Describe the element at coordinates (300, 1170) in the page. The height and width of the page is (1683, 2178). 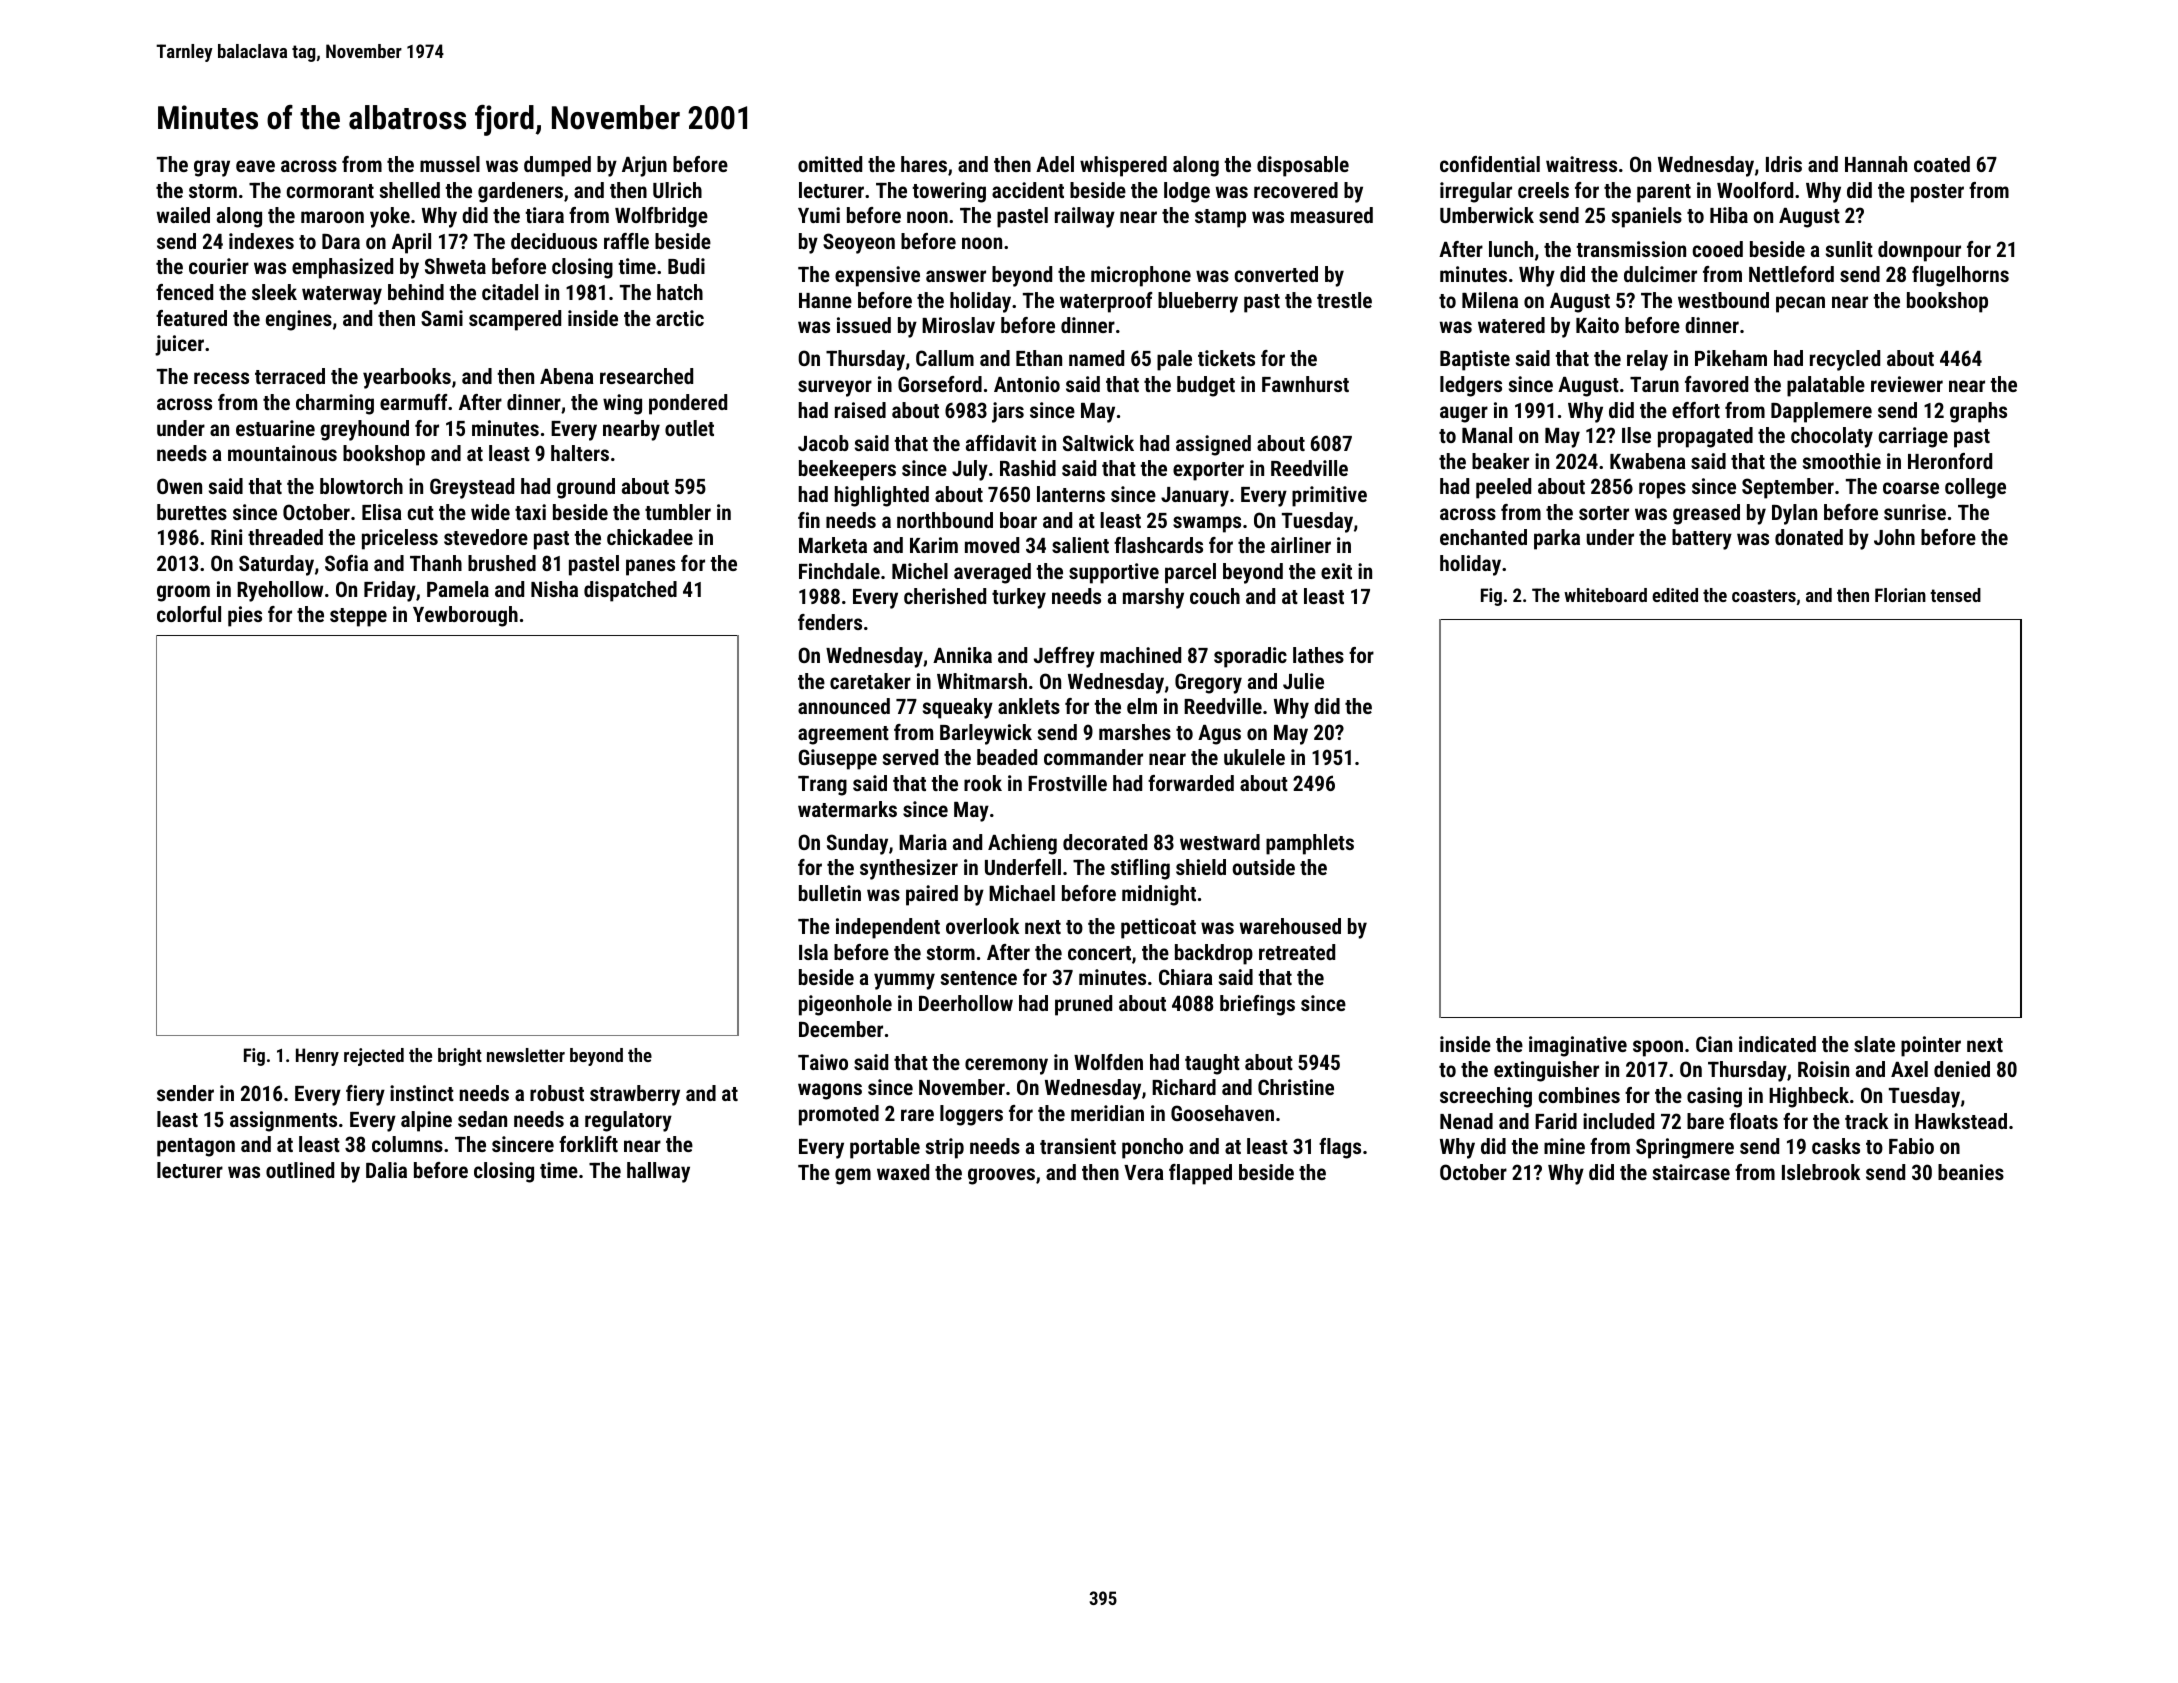
I see `outlined` at that location.
